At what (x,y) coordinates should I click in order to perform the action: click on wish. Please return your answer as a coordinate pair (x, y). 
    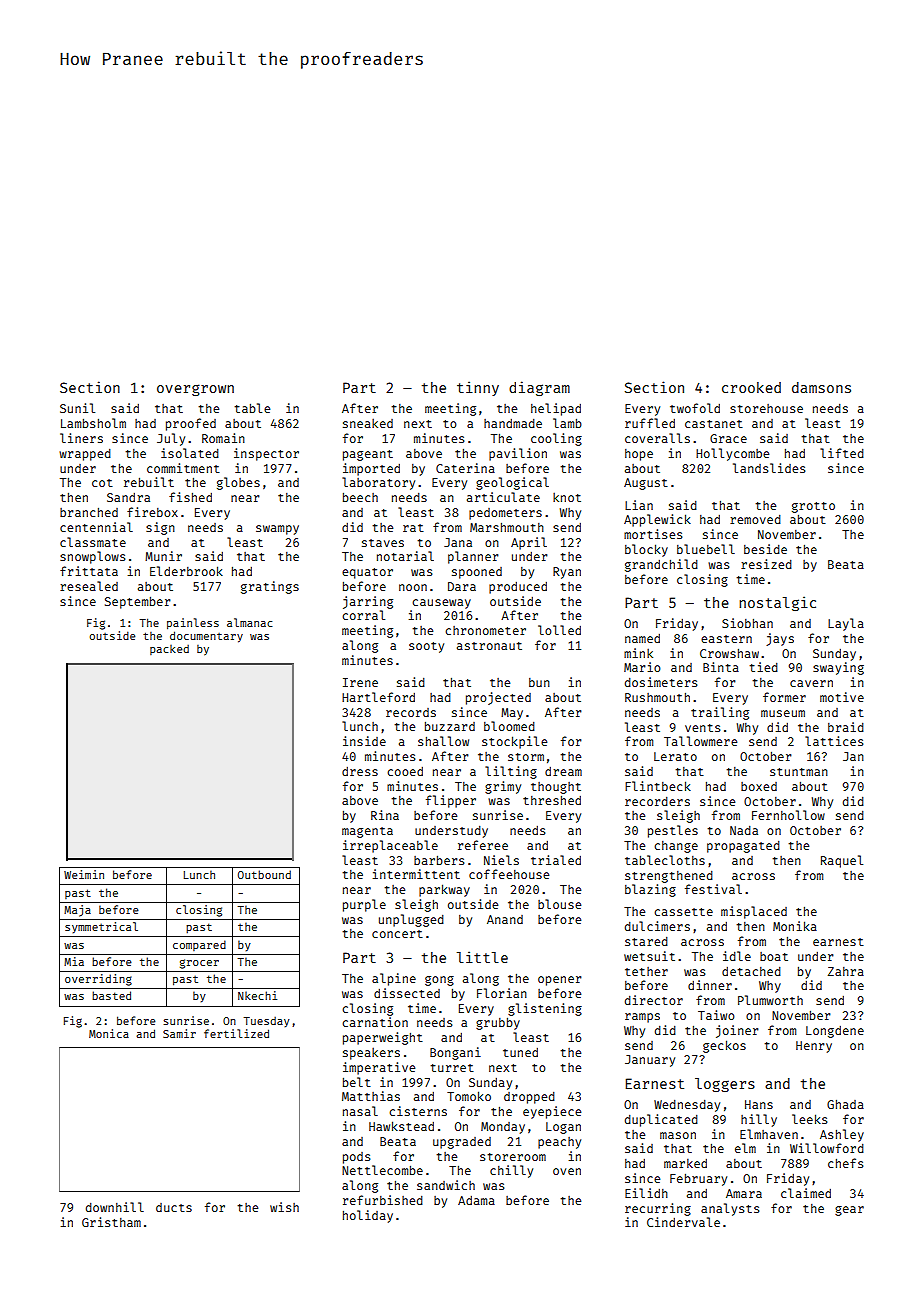
    Looking at the image, I should click on (284, 1207).
